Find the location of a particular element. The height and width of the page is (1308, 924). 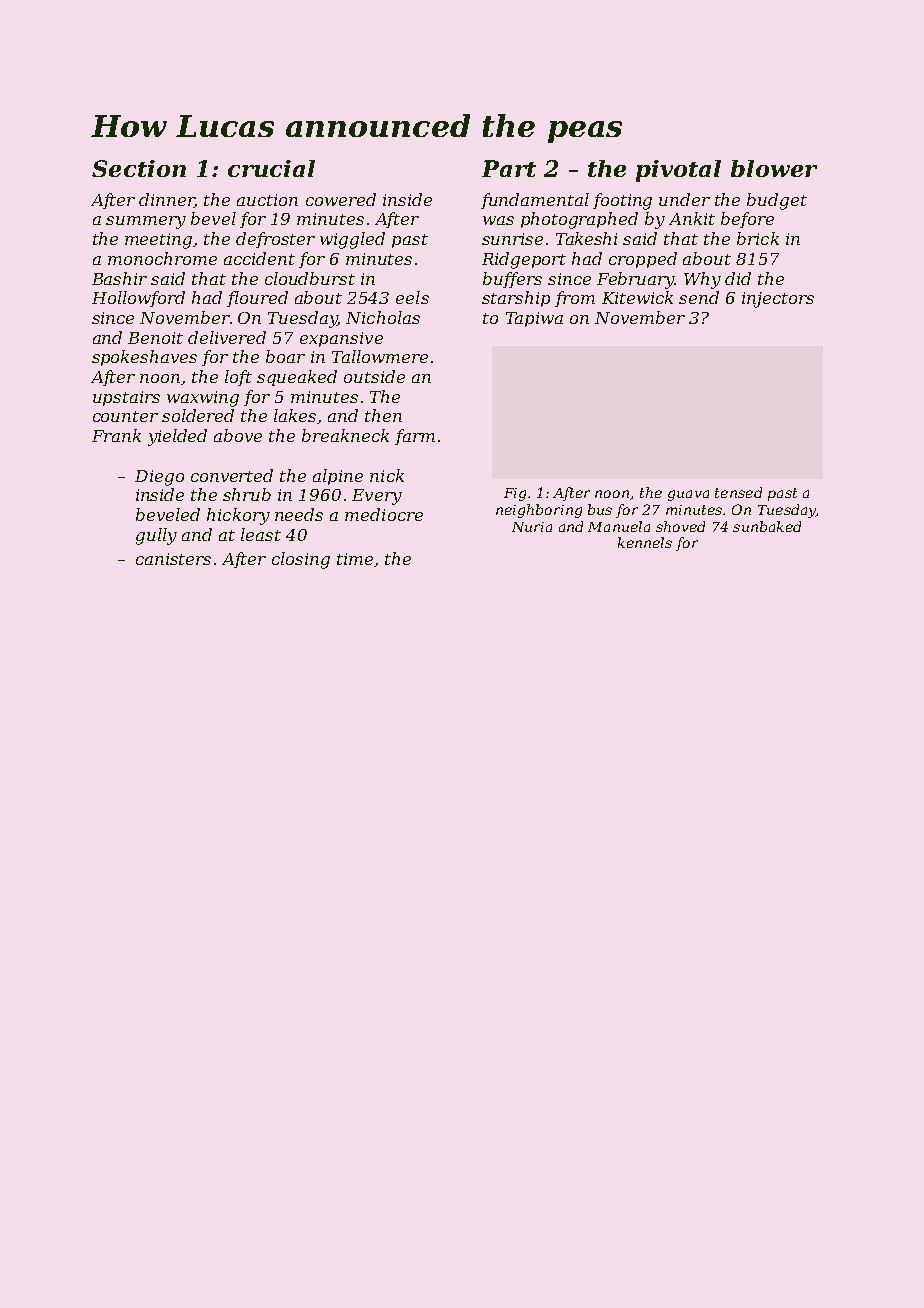

dinner is located at coordinates (167, 200).
